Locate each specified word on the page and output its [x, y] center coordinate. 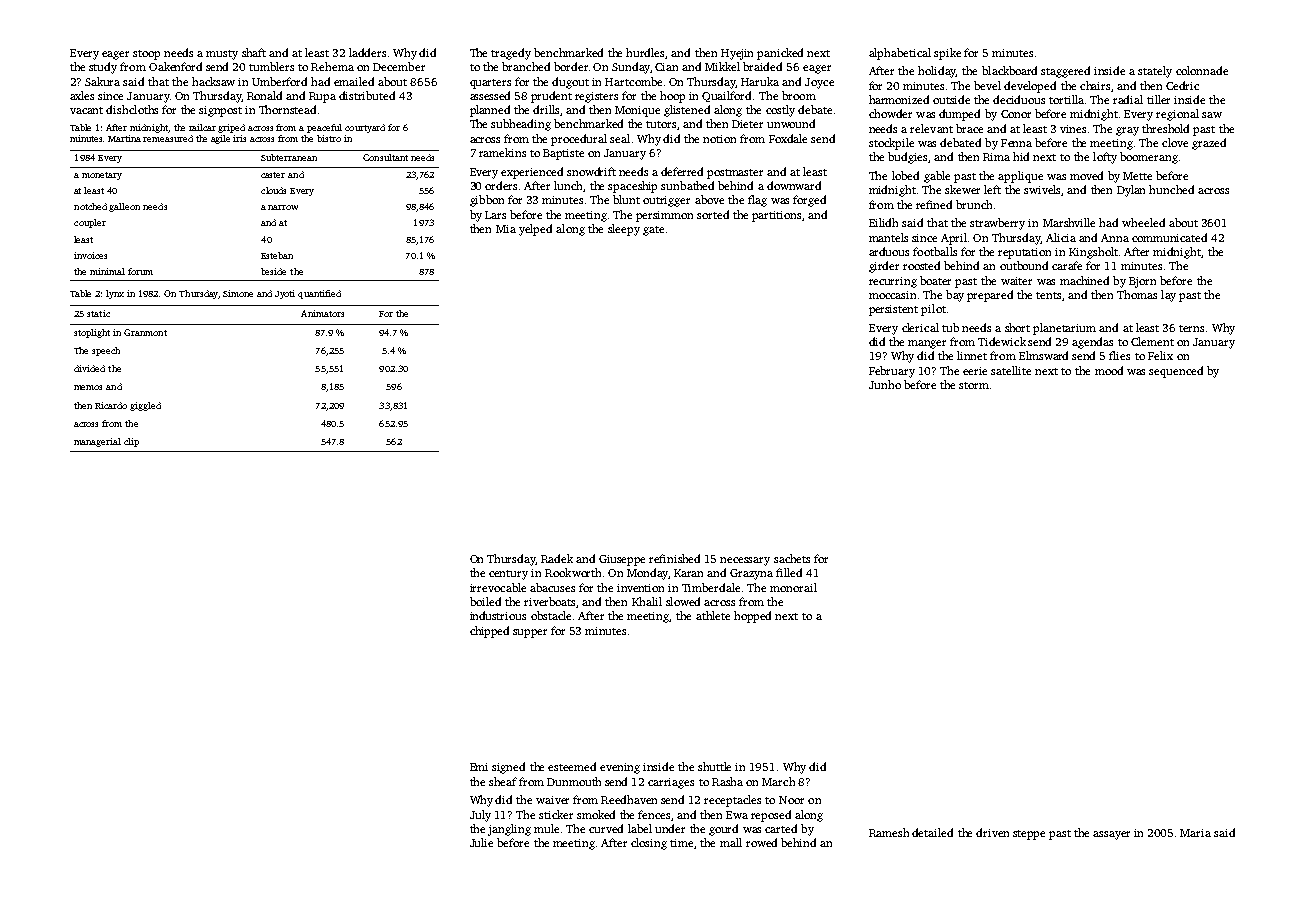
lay [1168, 296]
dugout [570, 83]
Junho [885, 384]
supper [530, 633]
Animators [322, 313]
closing [649, 844]
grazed [1209, 144]
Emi [479, 767]
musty [222, 55]
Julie [481, 842]
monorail [793, 587]
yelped [535, 230]
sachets [792, 558]
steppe [1029, 835]
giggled [145, 406]
